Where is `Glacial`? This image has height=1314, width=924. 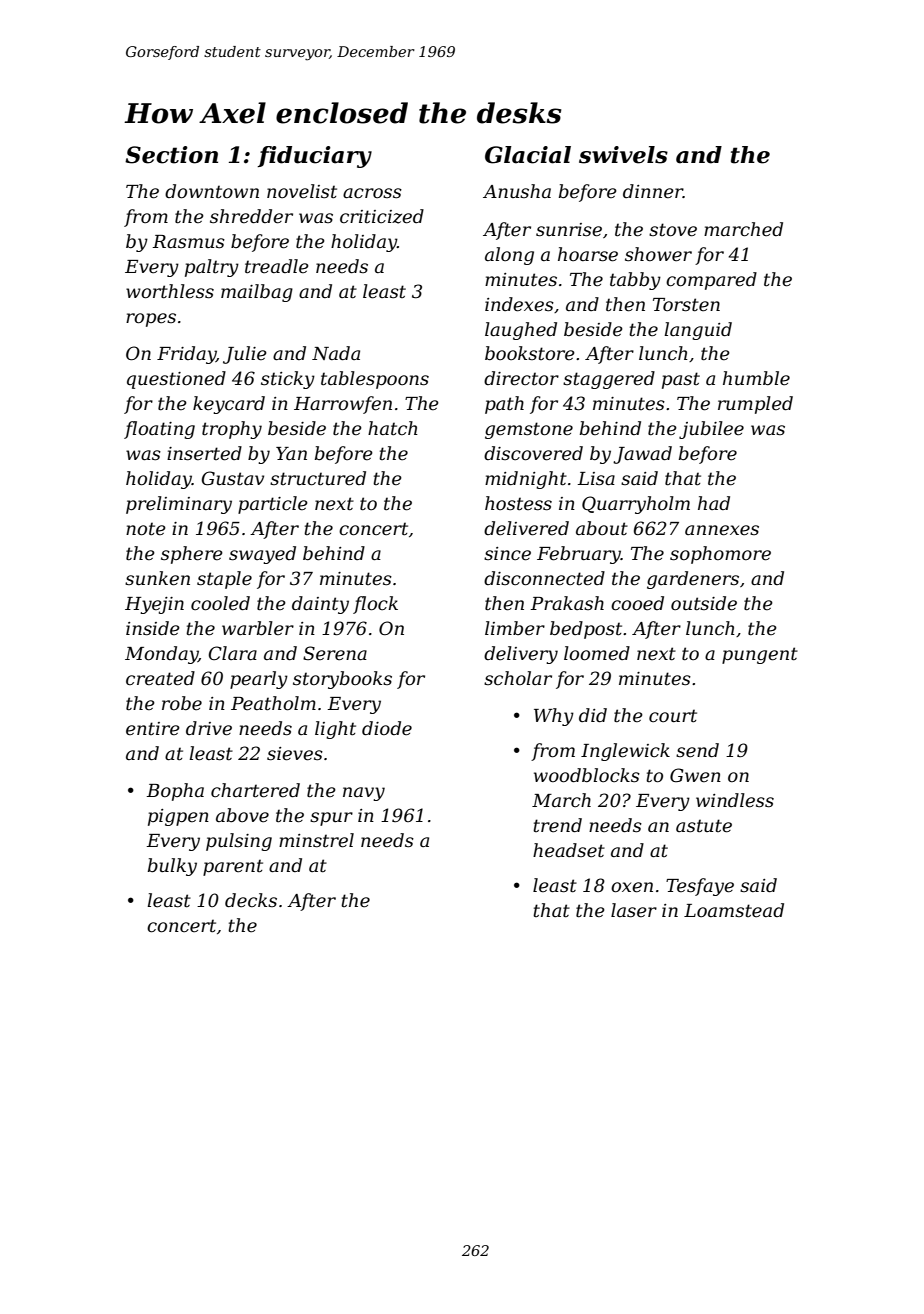 Glacial is located at coordinates (528, 155).
